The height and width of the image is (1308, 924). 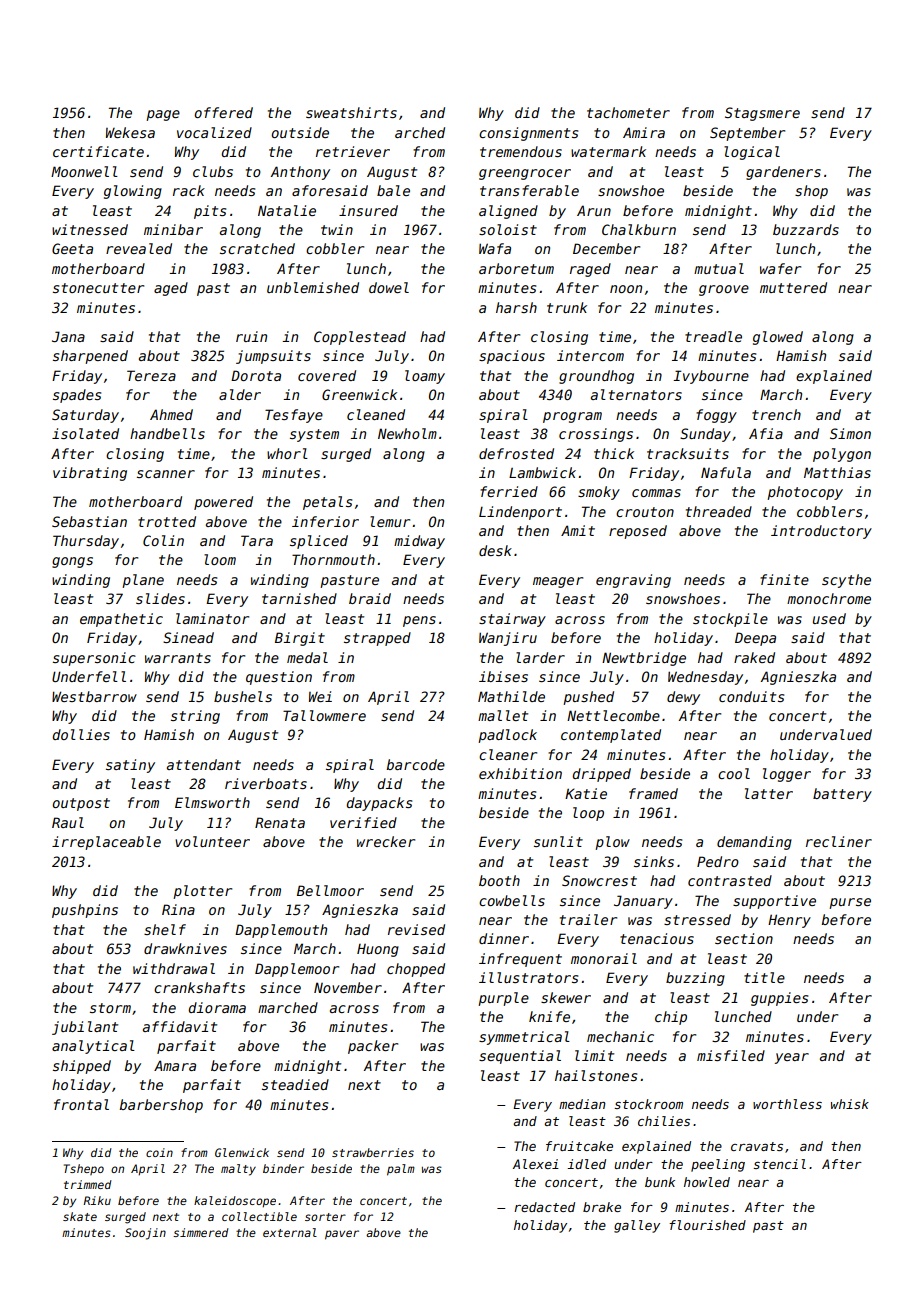 What do you see at coordinates (572, 417) in the image?
I see `program` at bounding box center [572, 417].
